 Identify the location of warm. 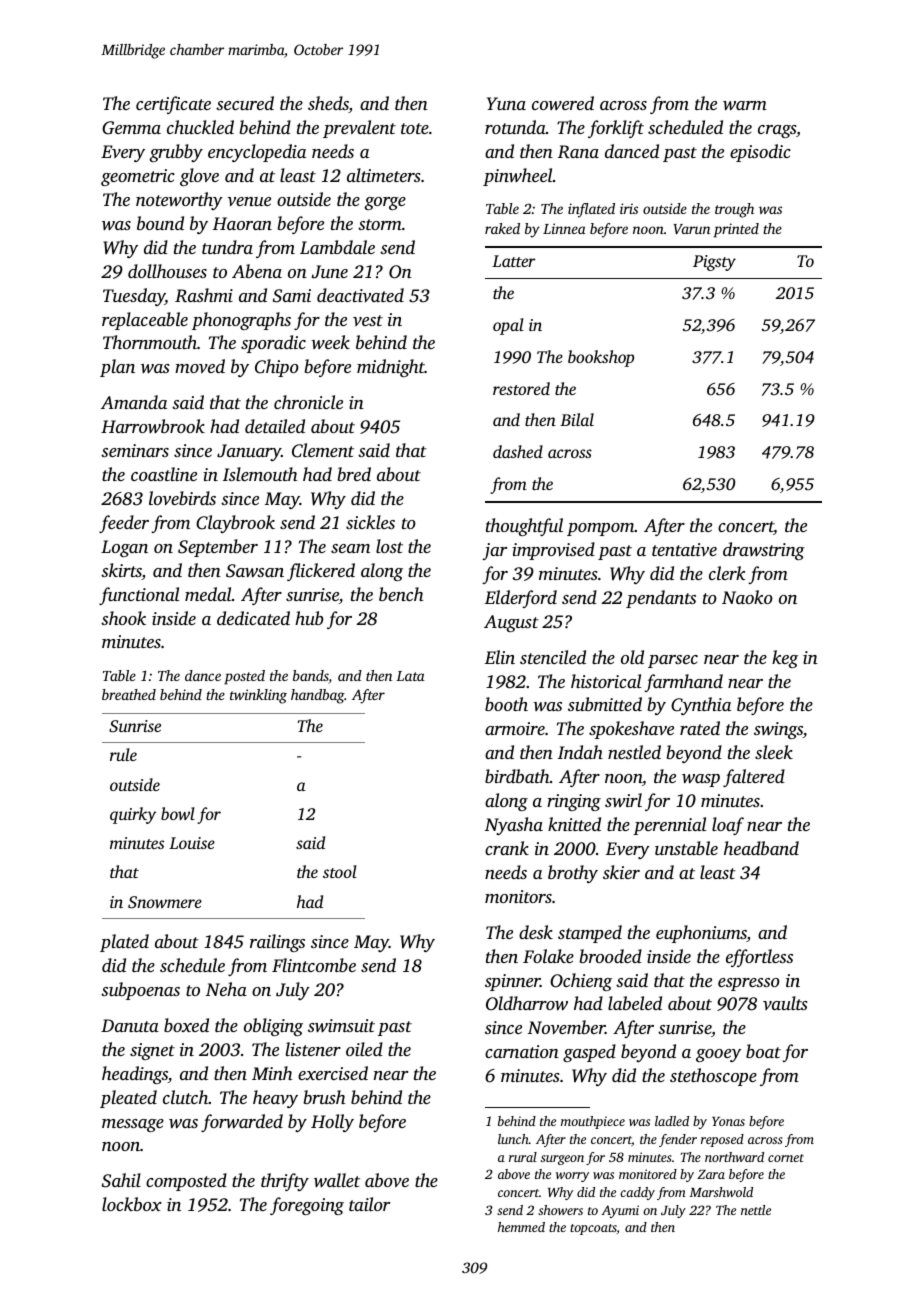
(745, 105).
